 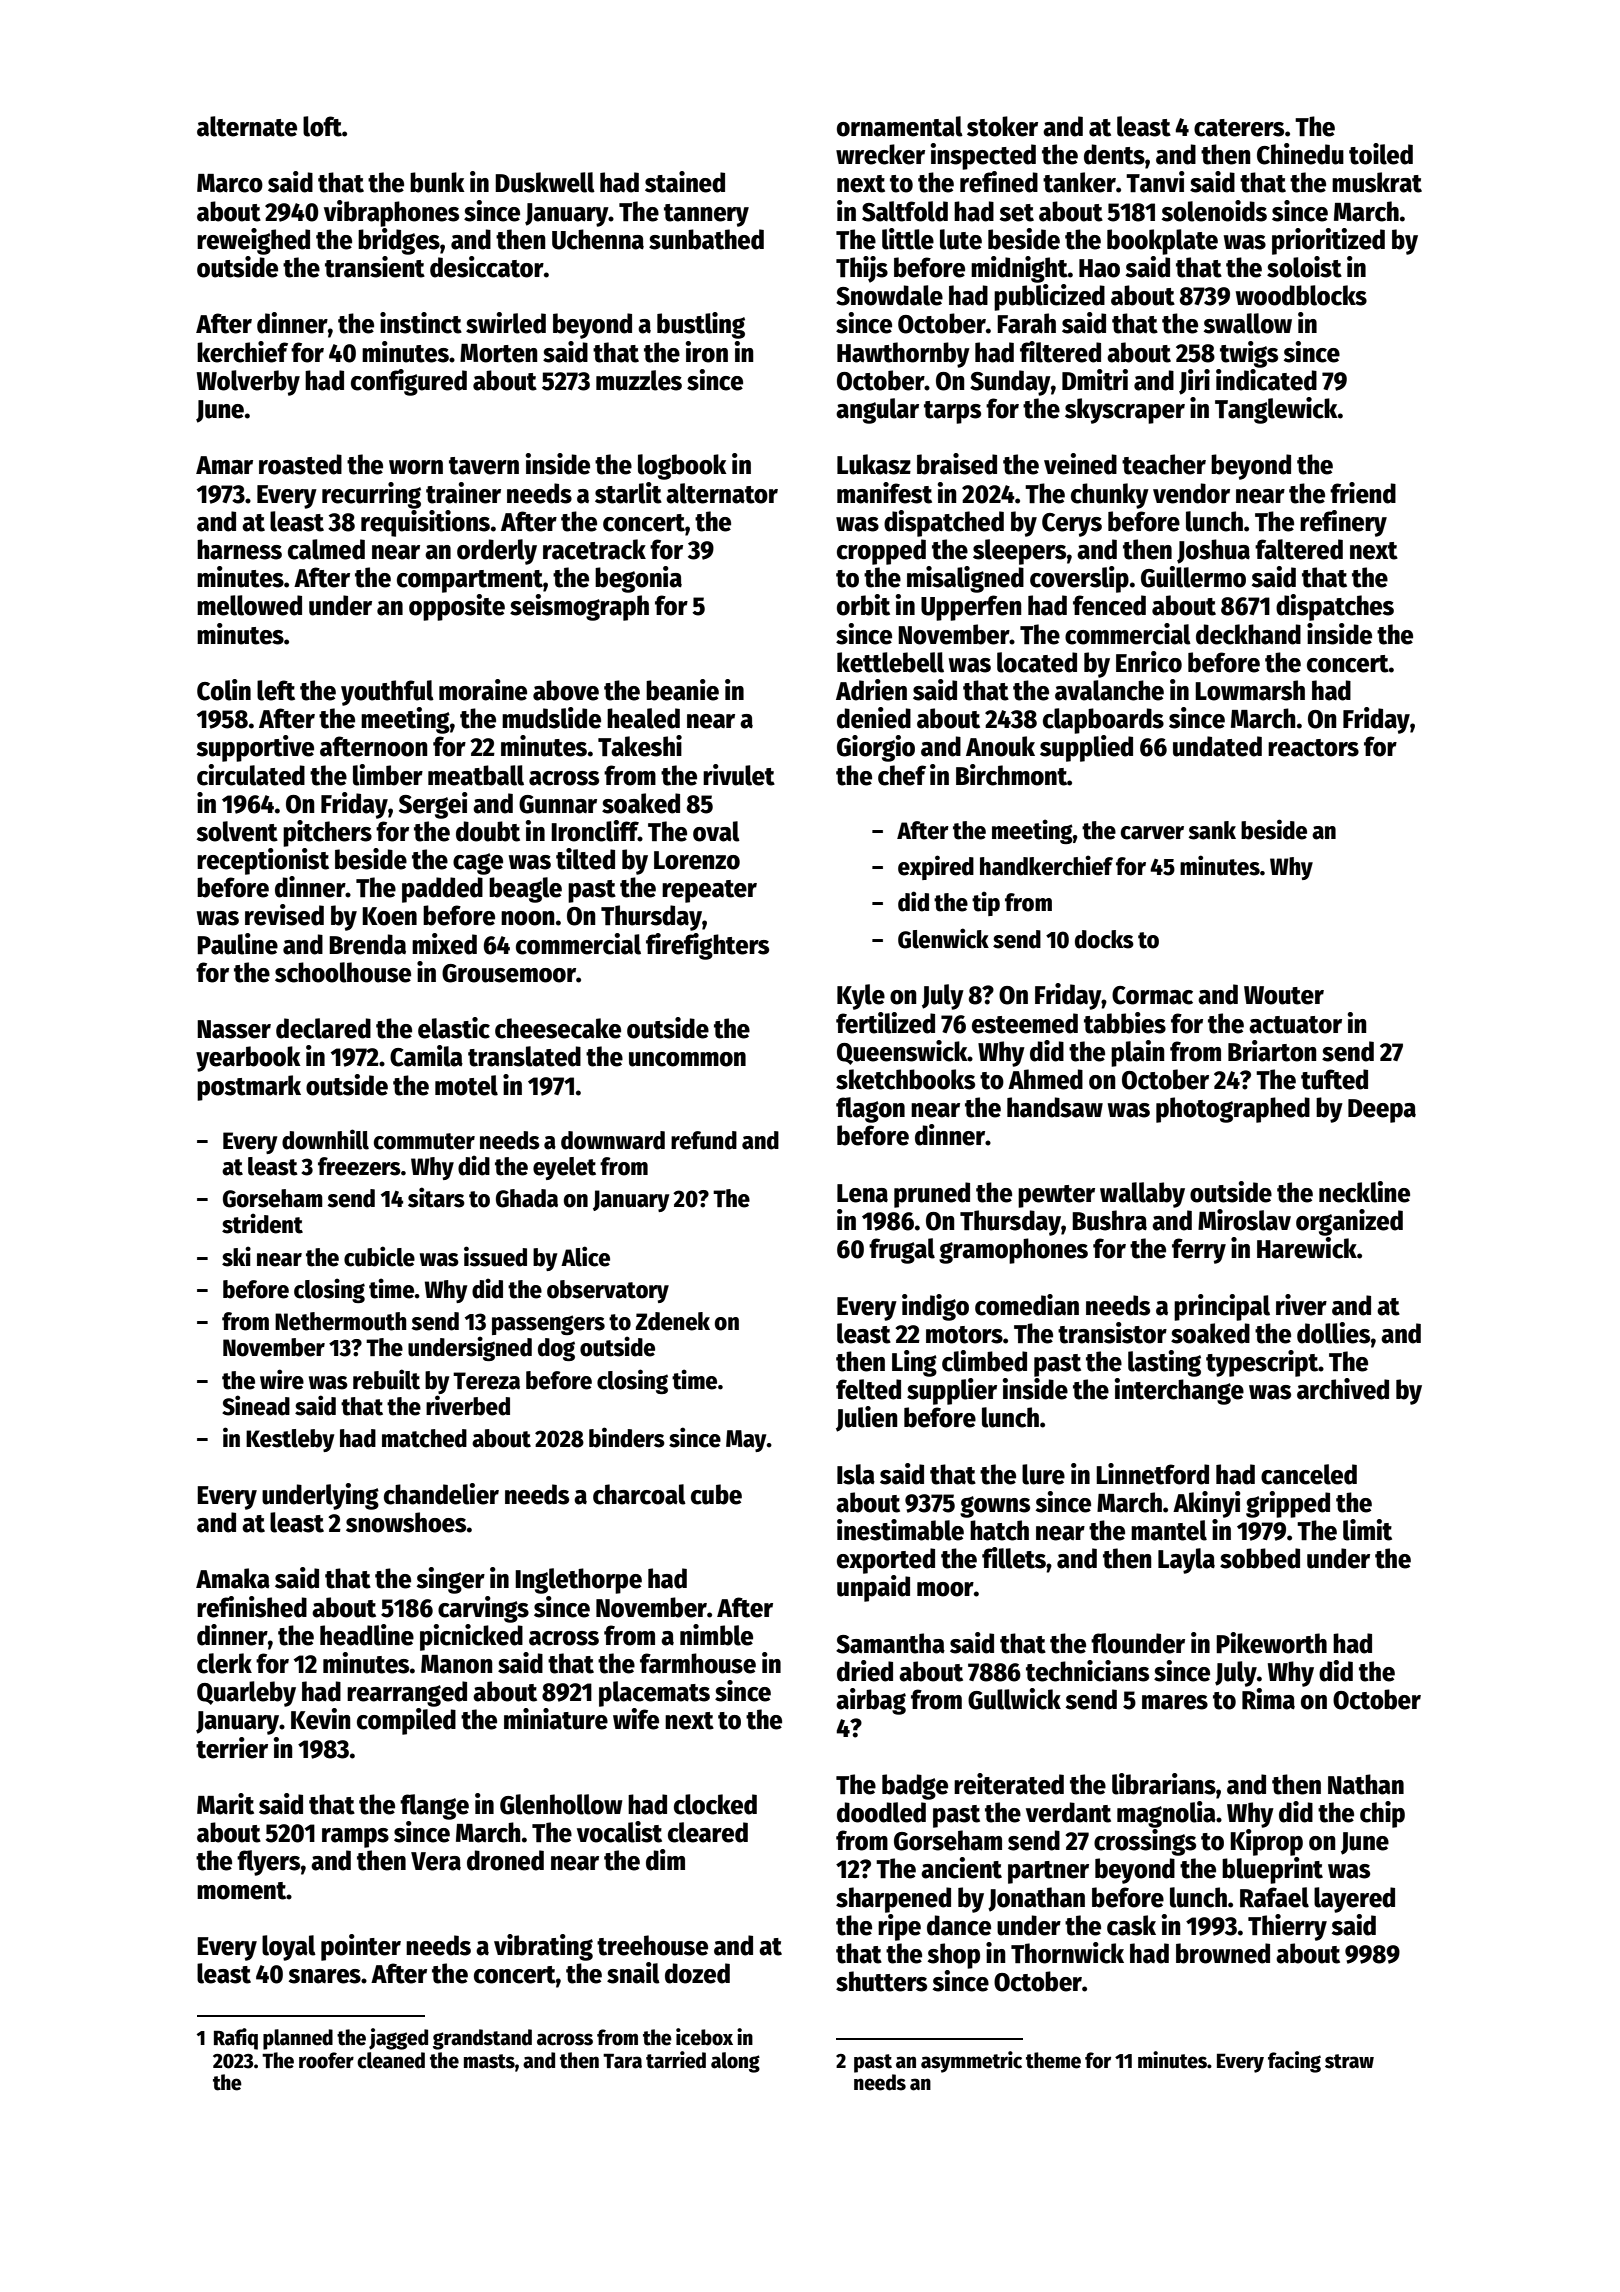 What do you see at coordinates (241, 1891) in the screenshot?
I see `moment` at bounding box center [241, 1891].
